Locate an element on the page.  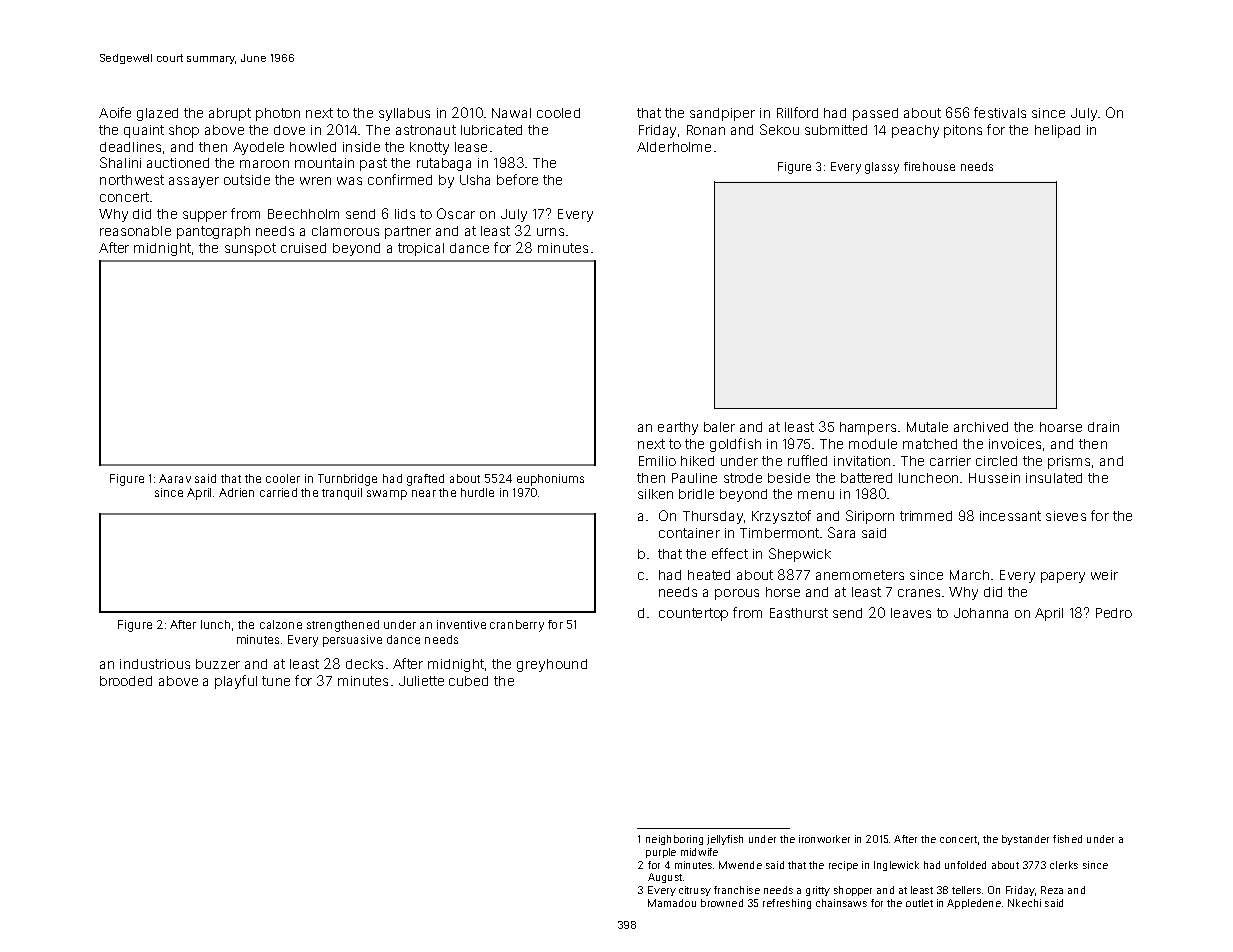
archived is located at coordinates (981, 427).
